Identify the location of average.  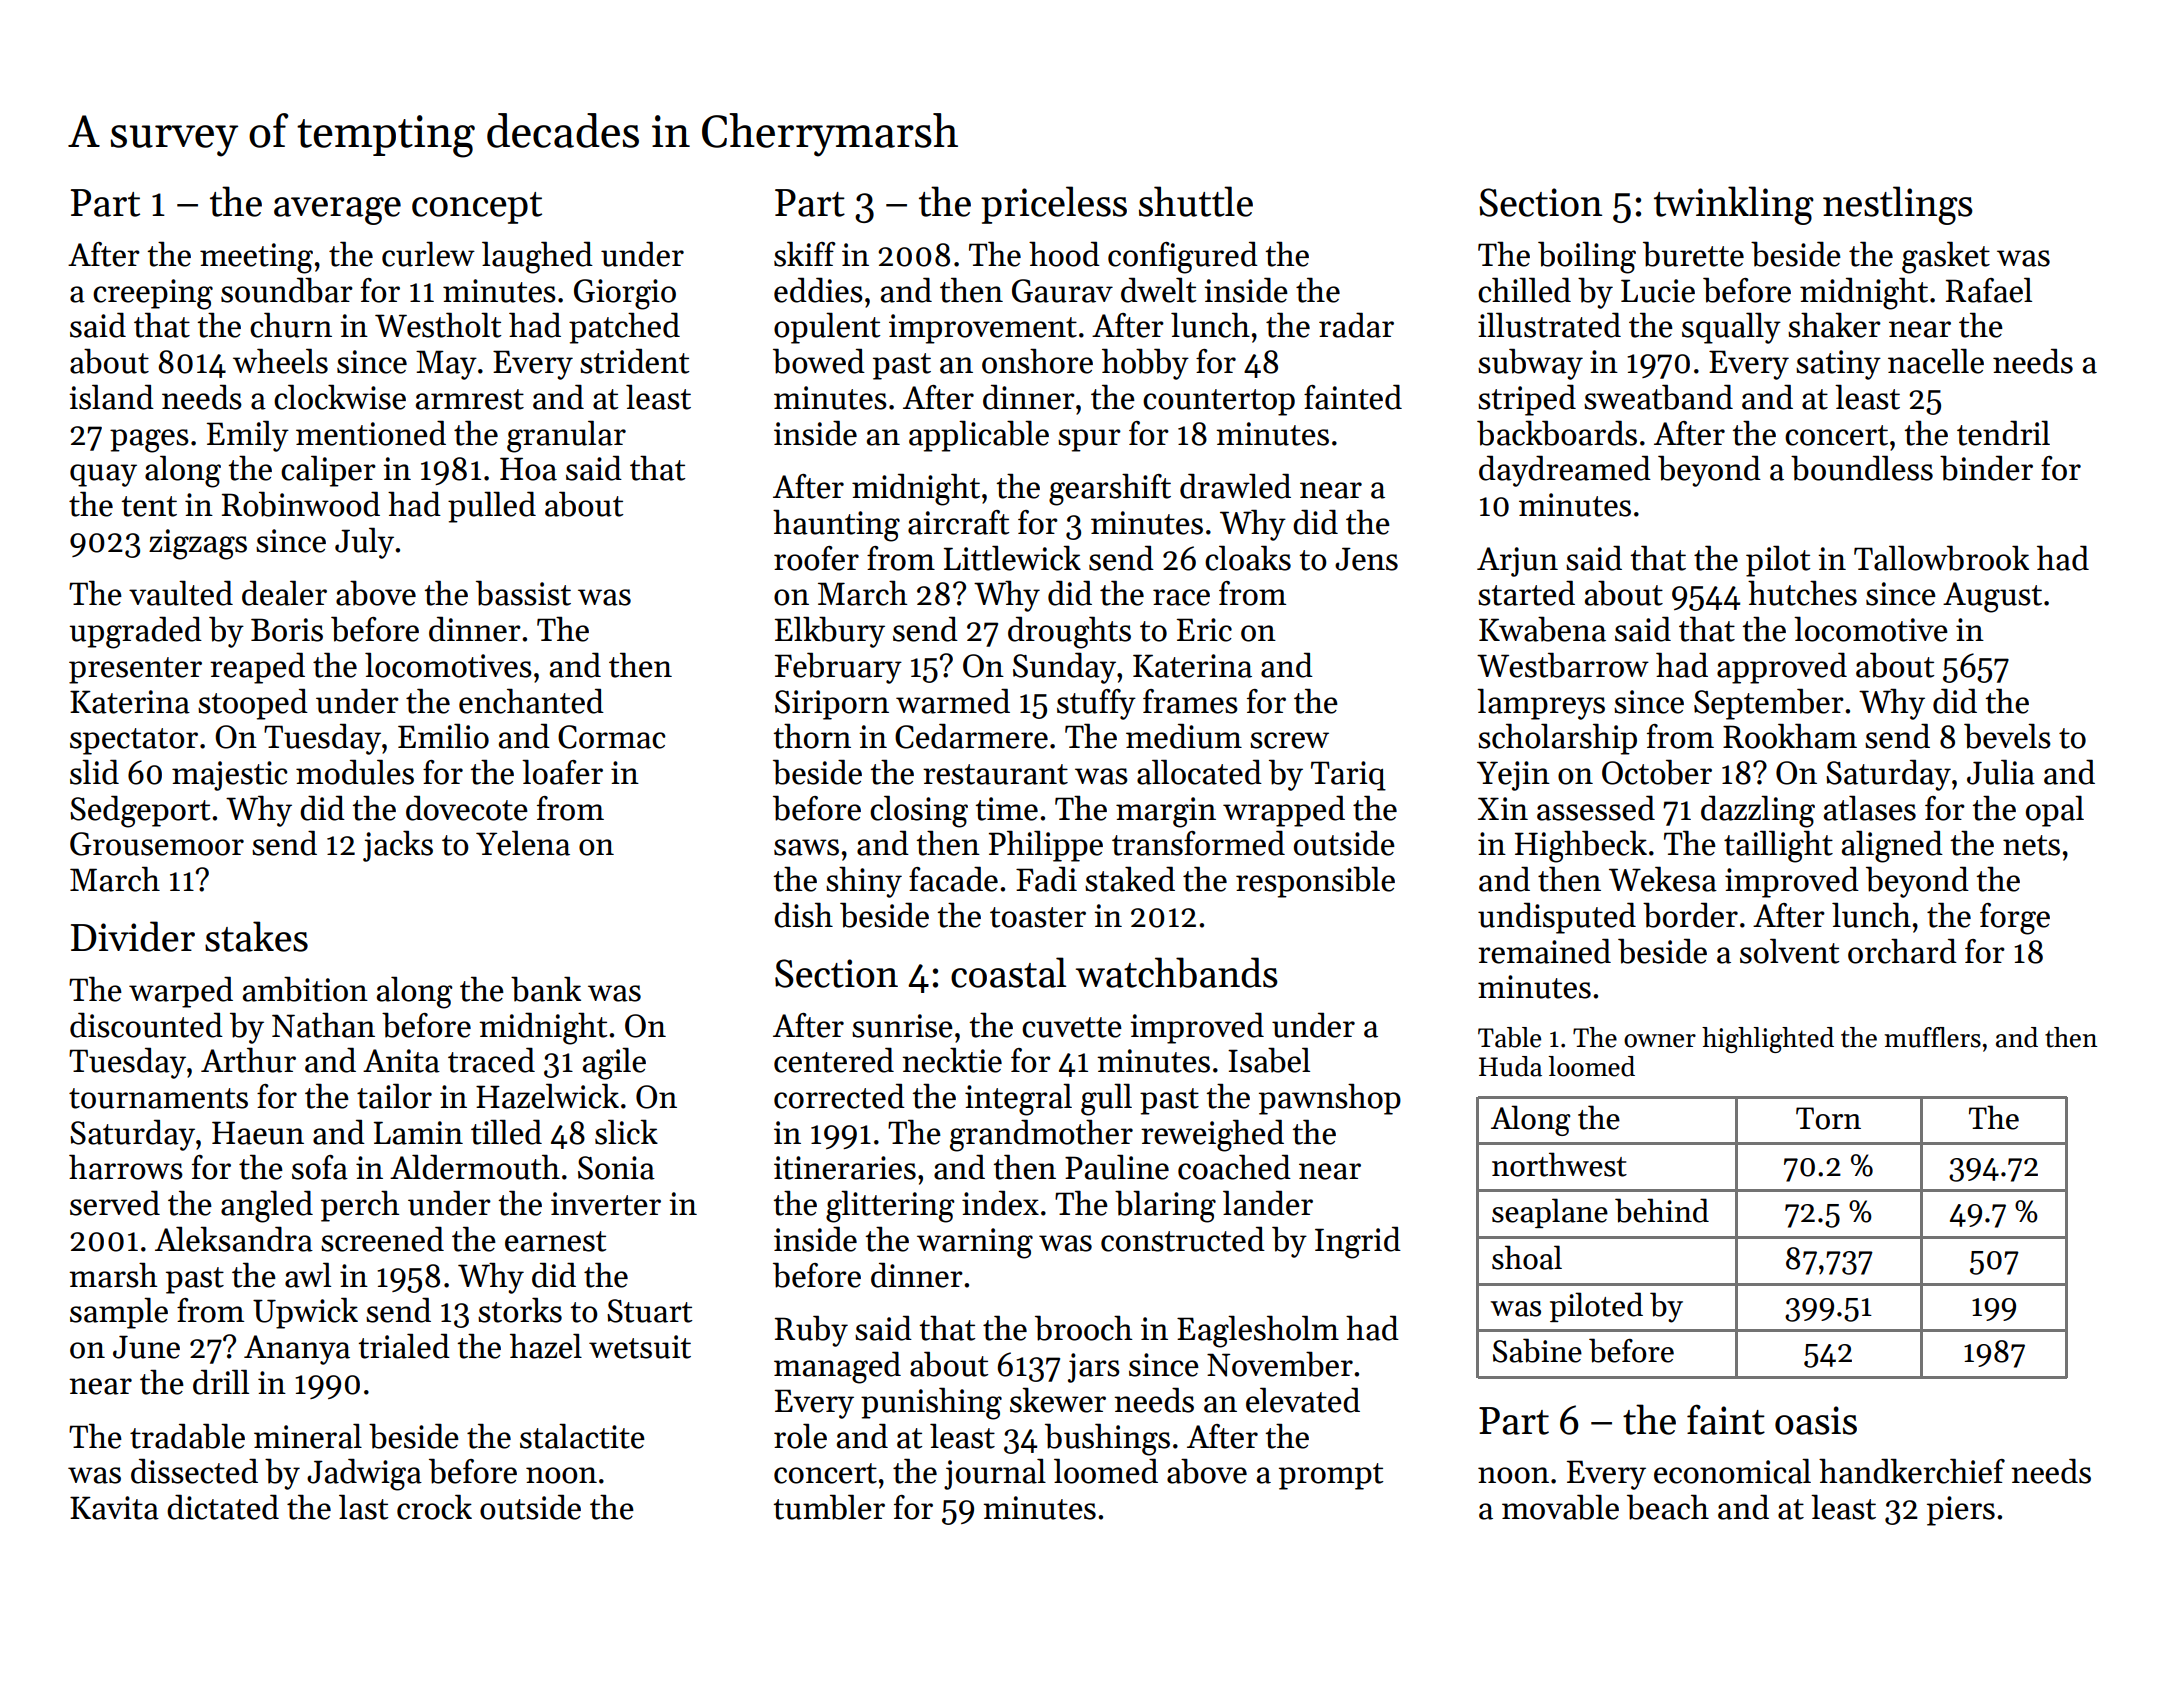
(337, 211).
